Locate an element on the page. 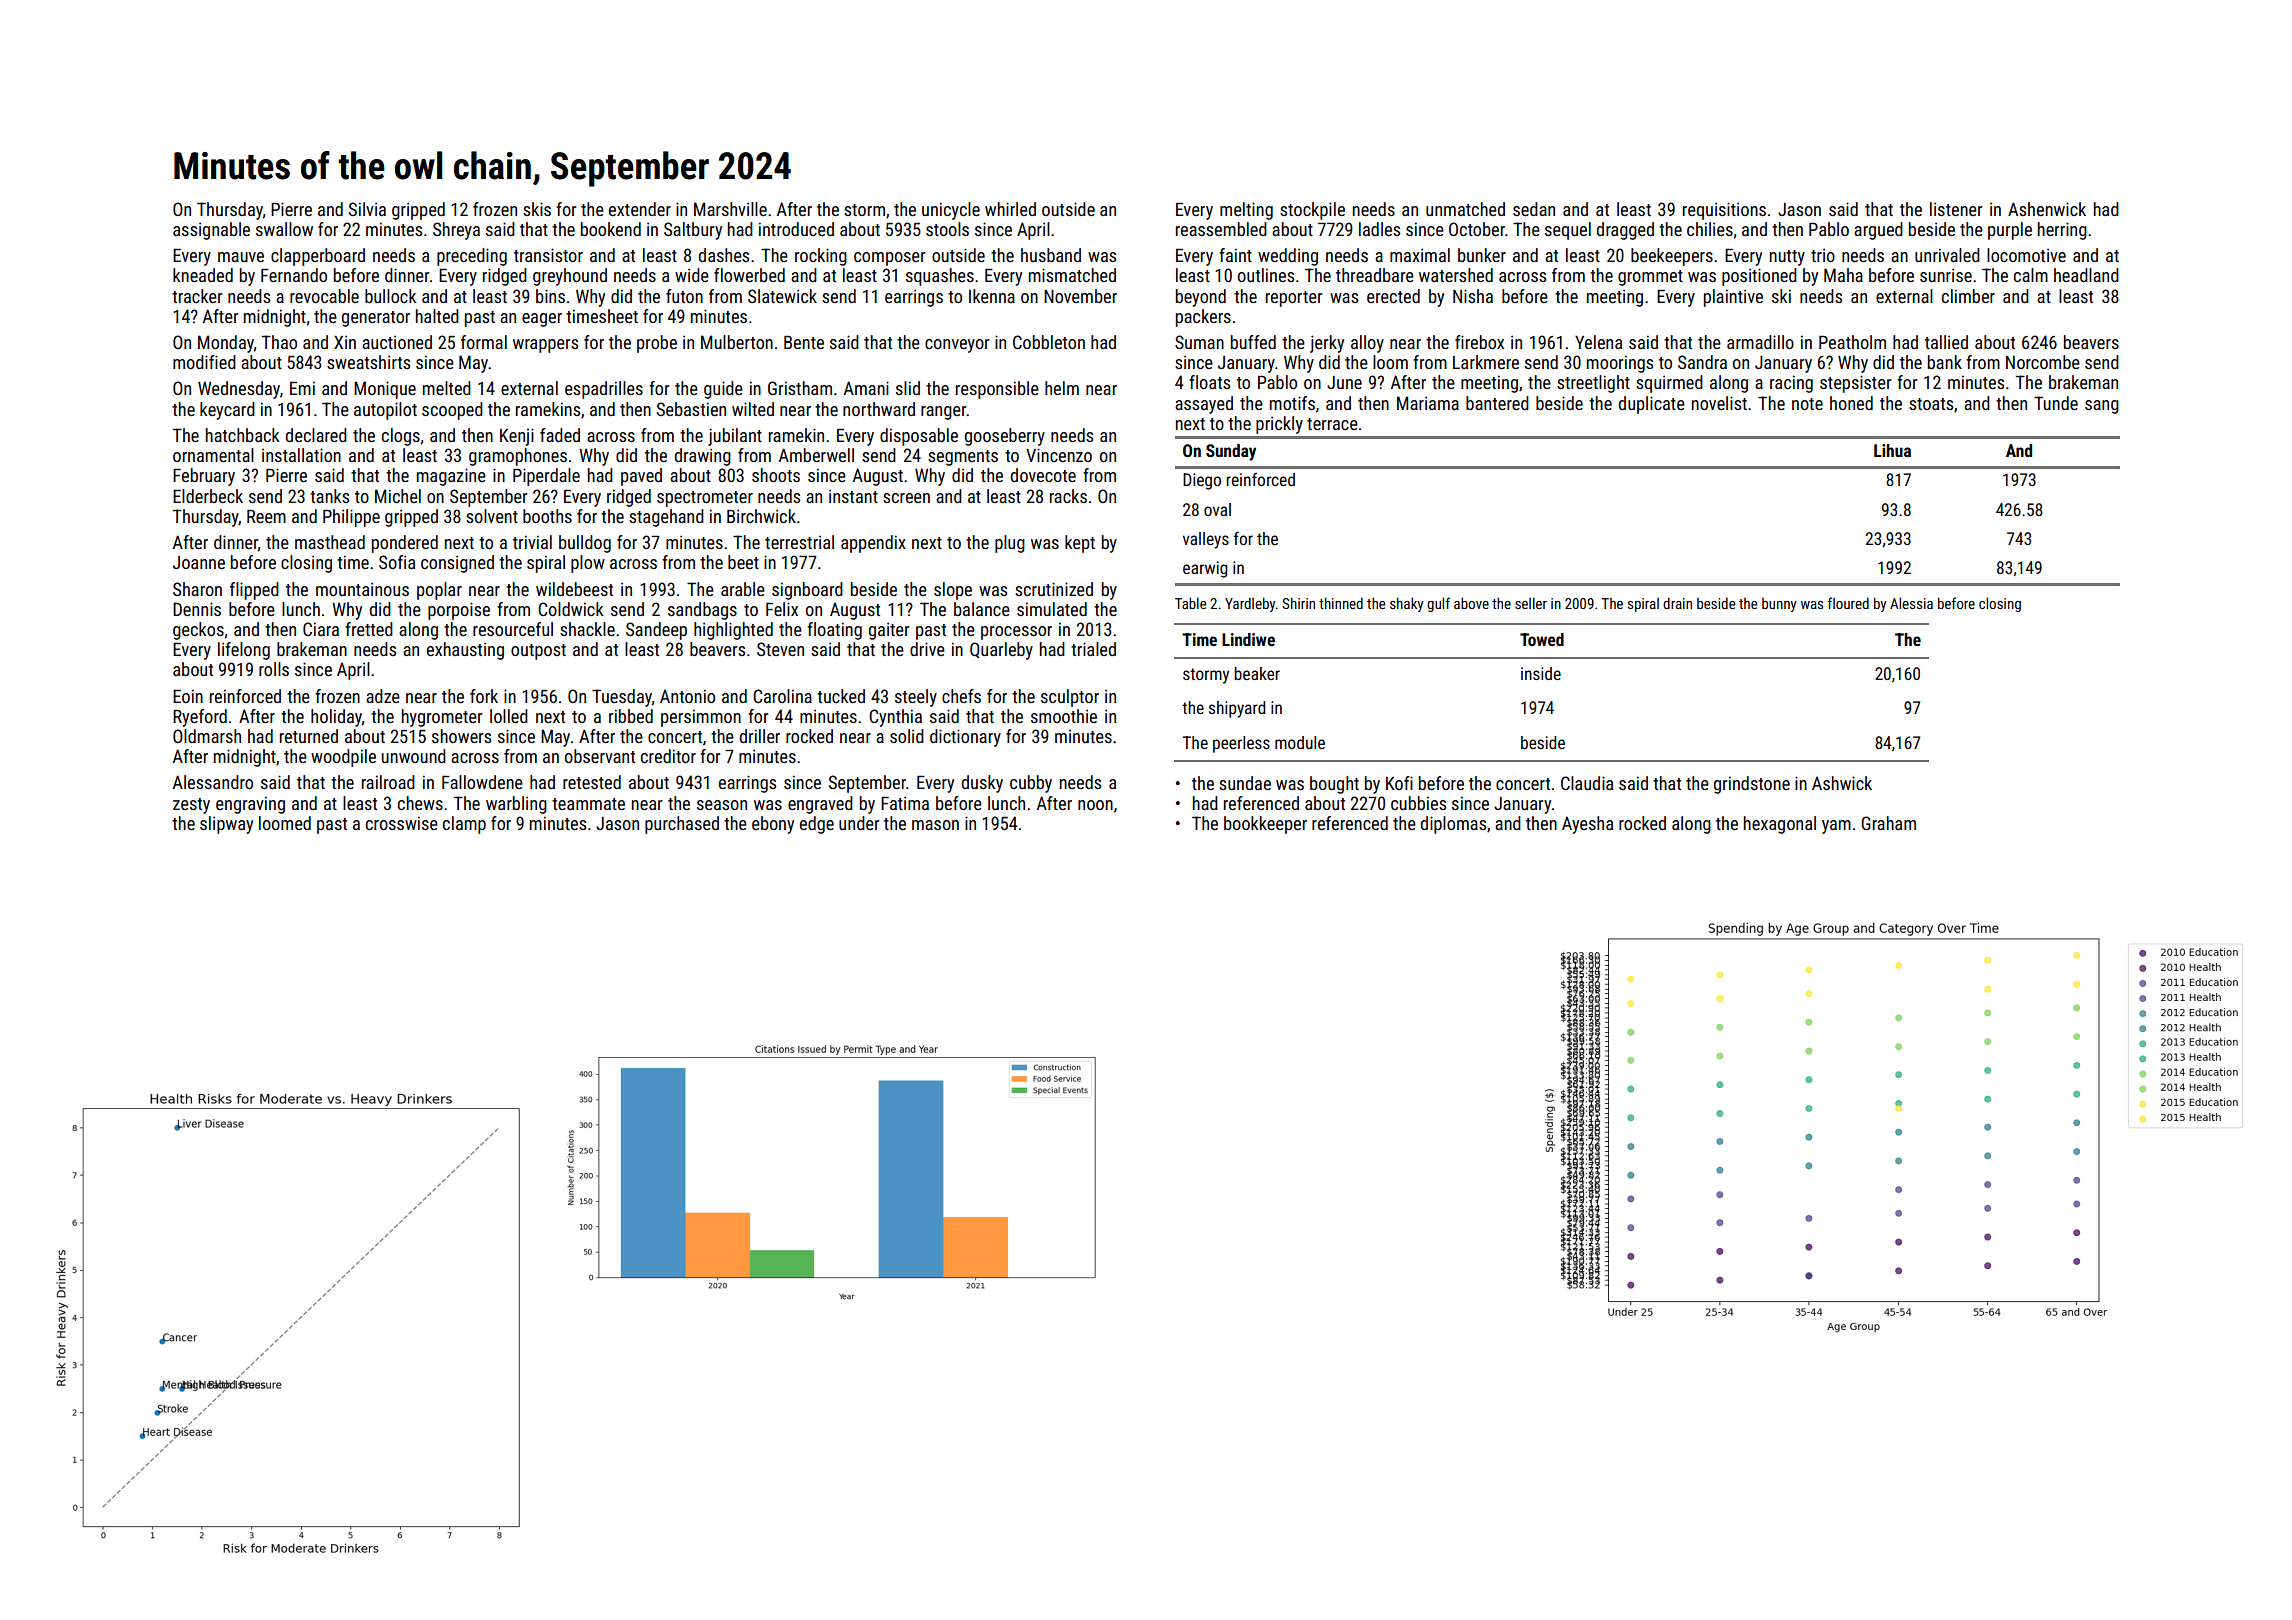 The width and height of the page is (2292, 1620). melting is located at coordinates (1246, 211).
